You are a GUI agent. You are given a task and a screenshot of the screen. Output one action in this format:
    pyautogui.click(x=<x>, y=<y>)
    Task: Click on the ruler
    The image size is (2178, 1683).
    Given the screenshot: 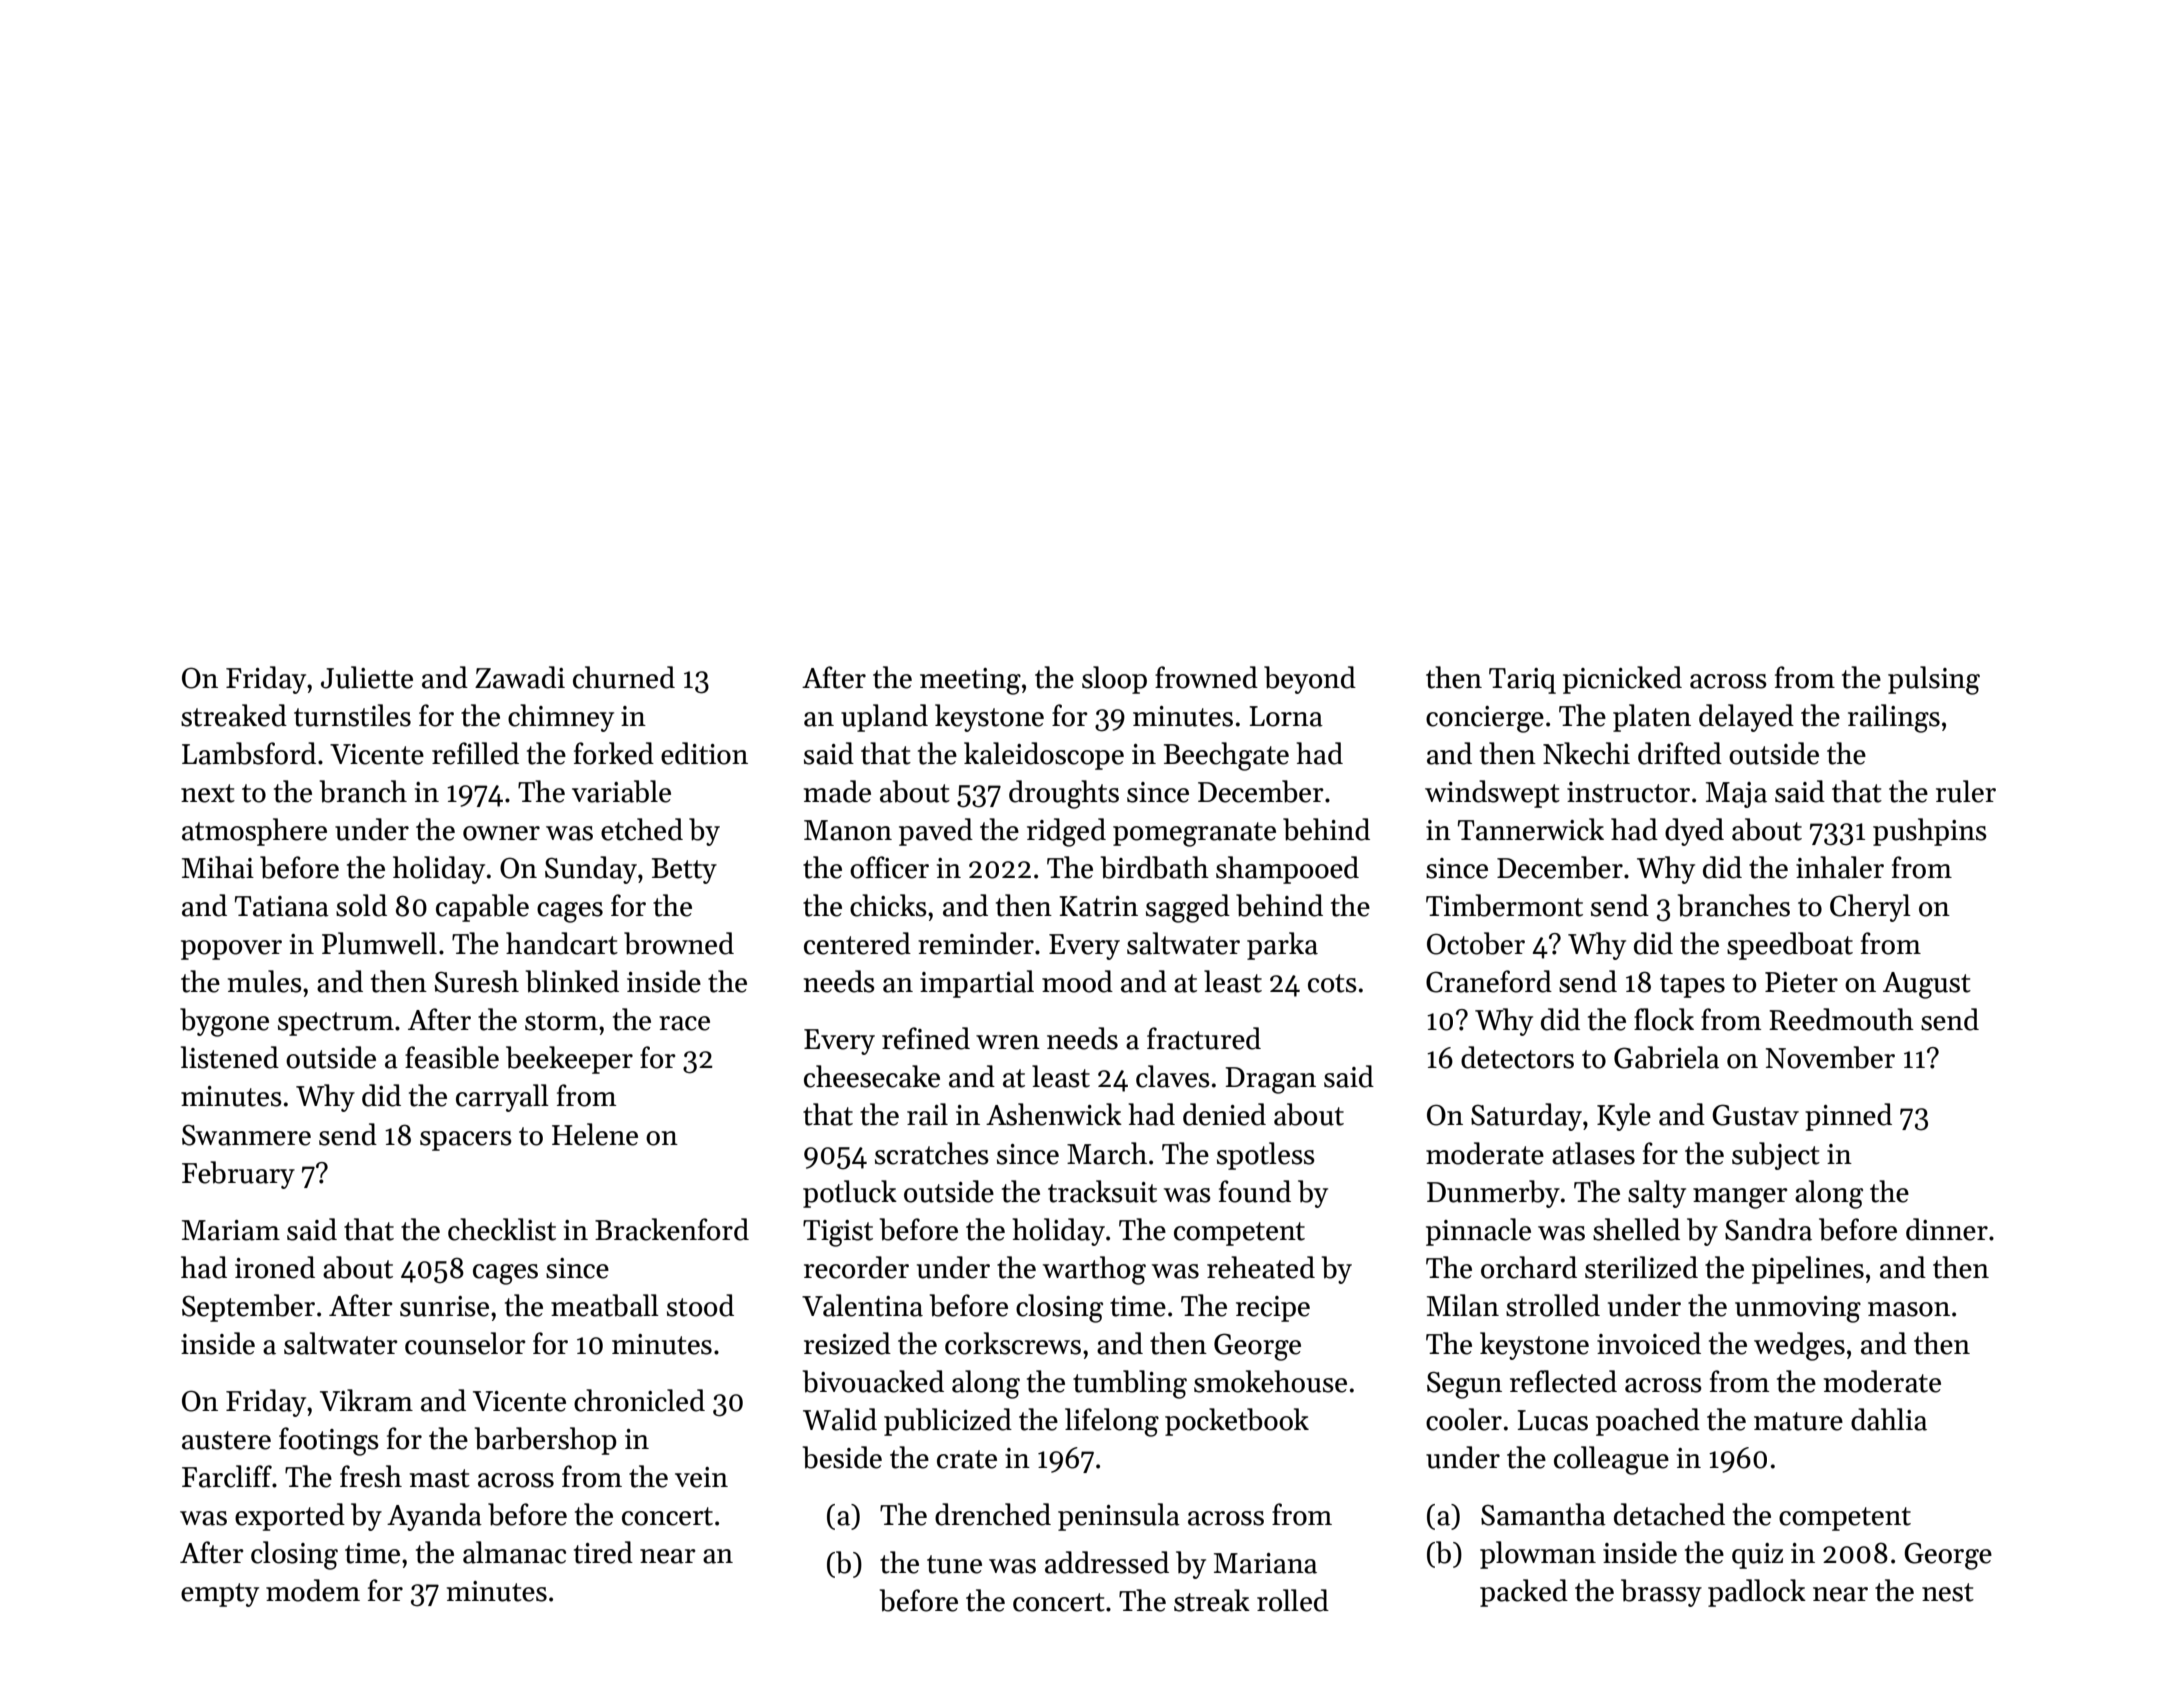 What is the action you would take?
    pyautogui.click(x=1966, y=791)
